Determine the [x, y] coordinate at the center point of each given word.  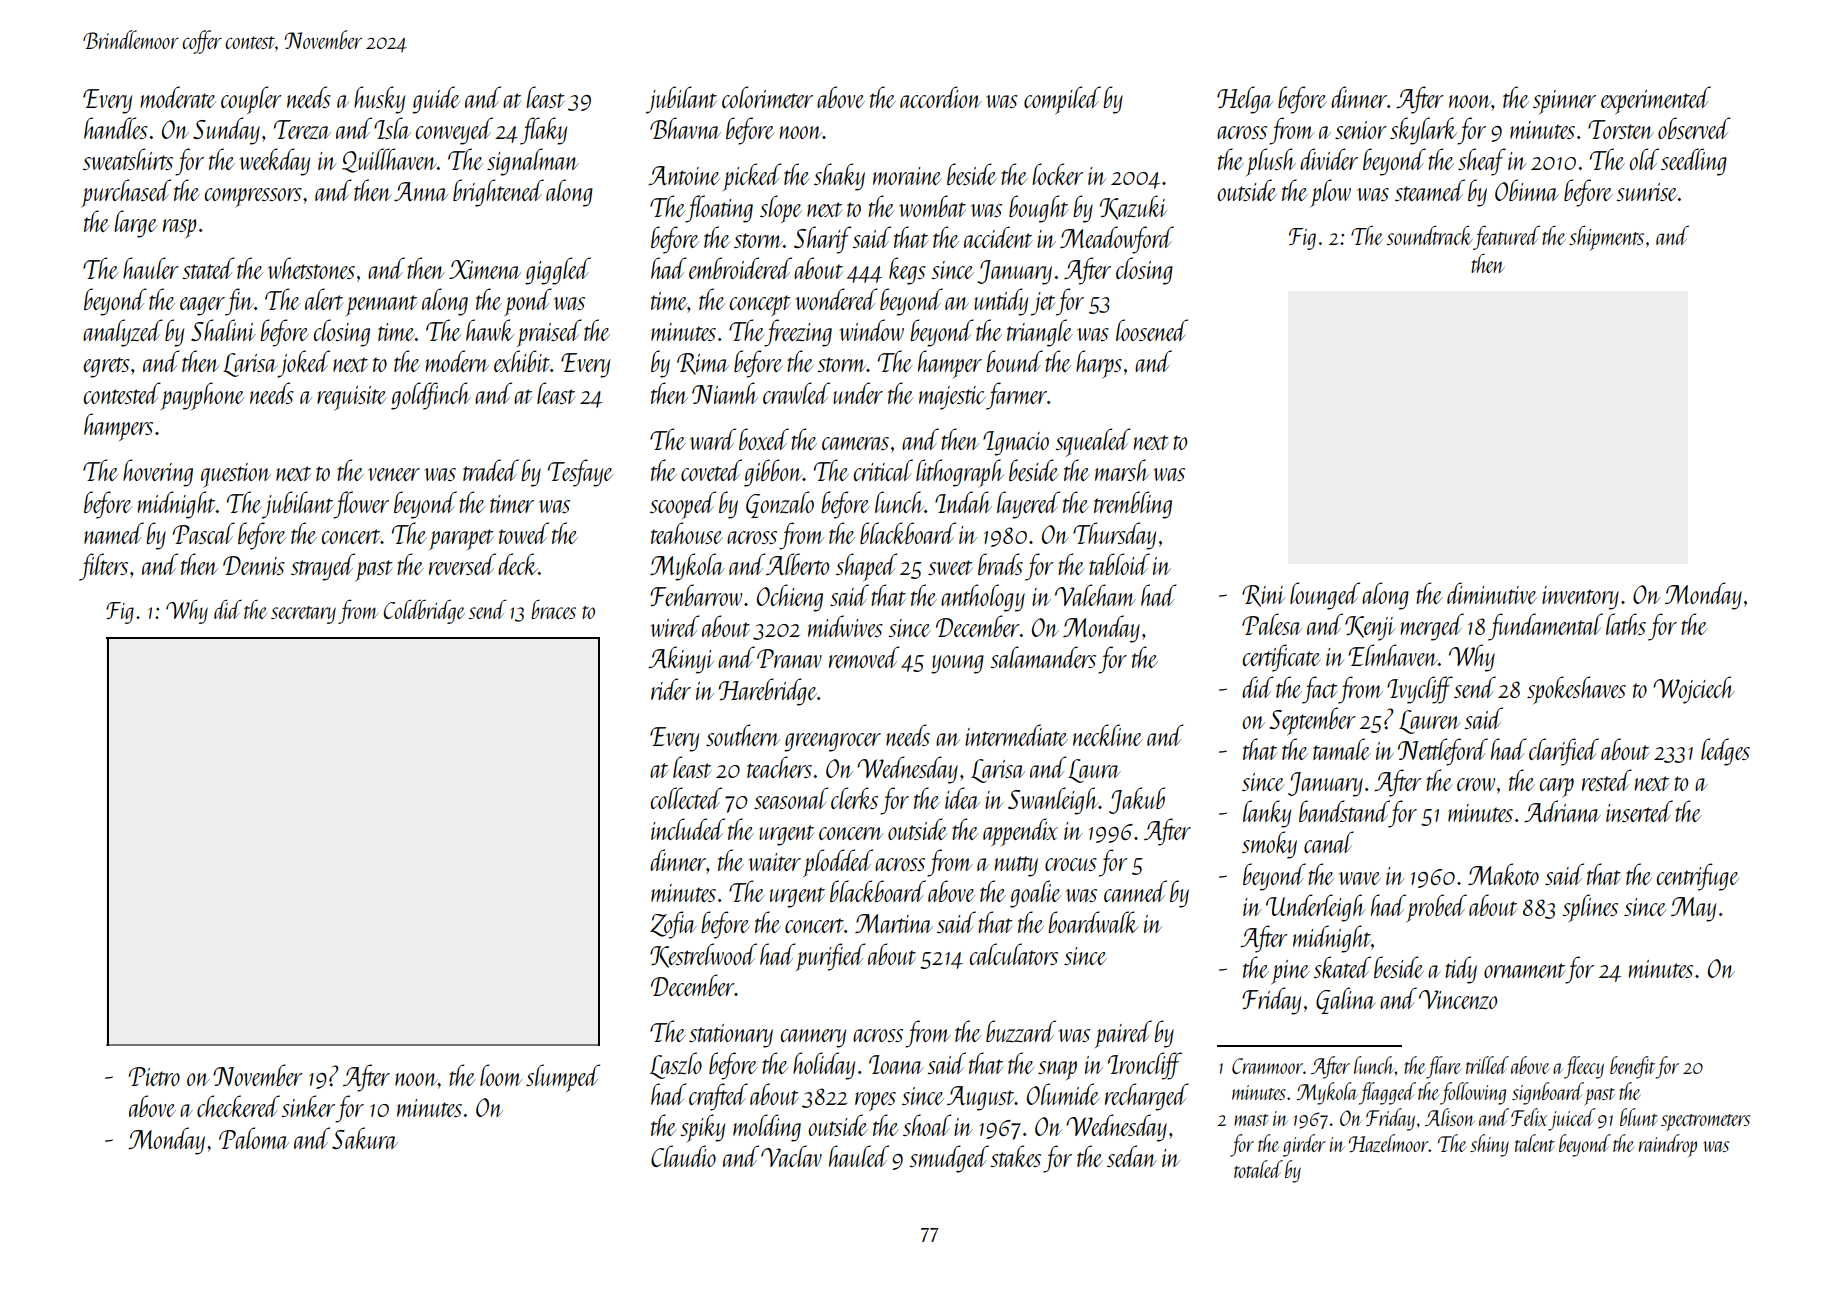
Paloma [254, 1138]
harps [1099, 364]
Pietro [154, 1076]
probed [1436, 908]
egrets [106, 367]
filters [103, 567]
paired [1123, 1034]
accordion [940, 97]
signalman [533, 162]
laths [1626, 624]
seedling [1694, 162]
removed [864, 657]
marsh [1122, 470]
